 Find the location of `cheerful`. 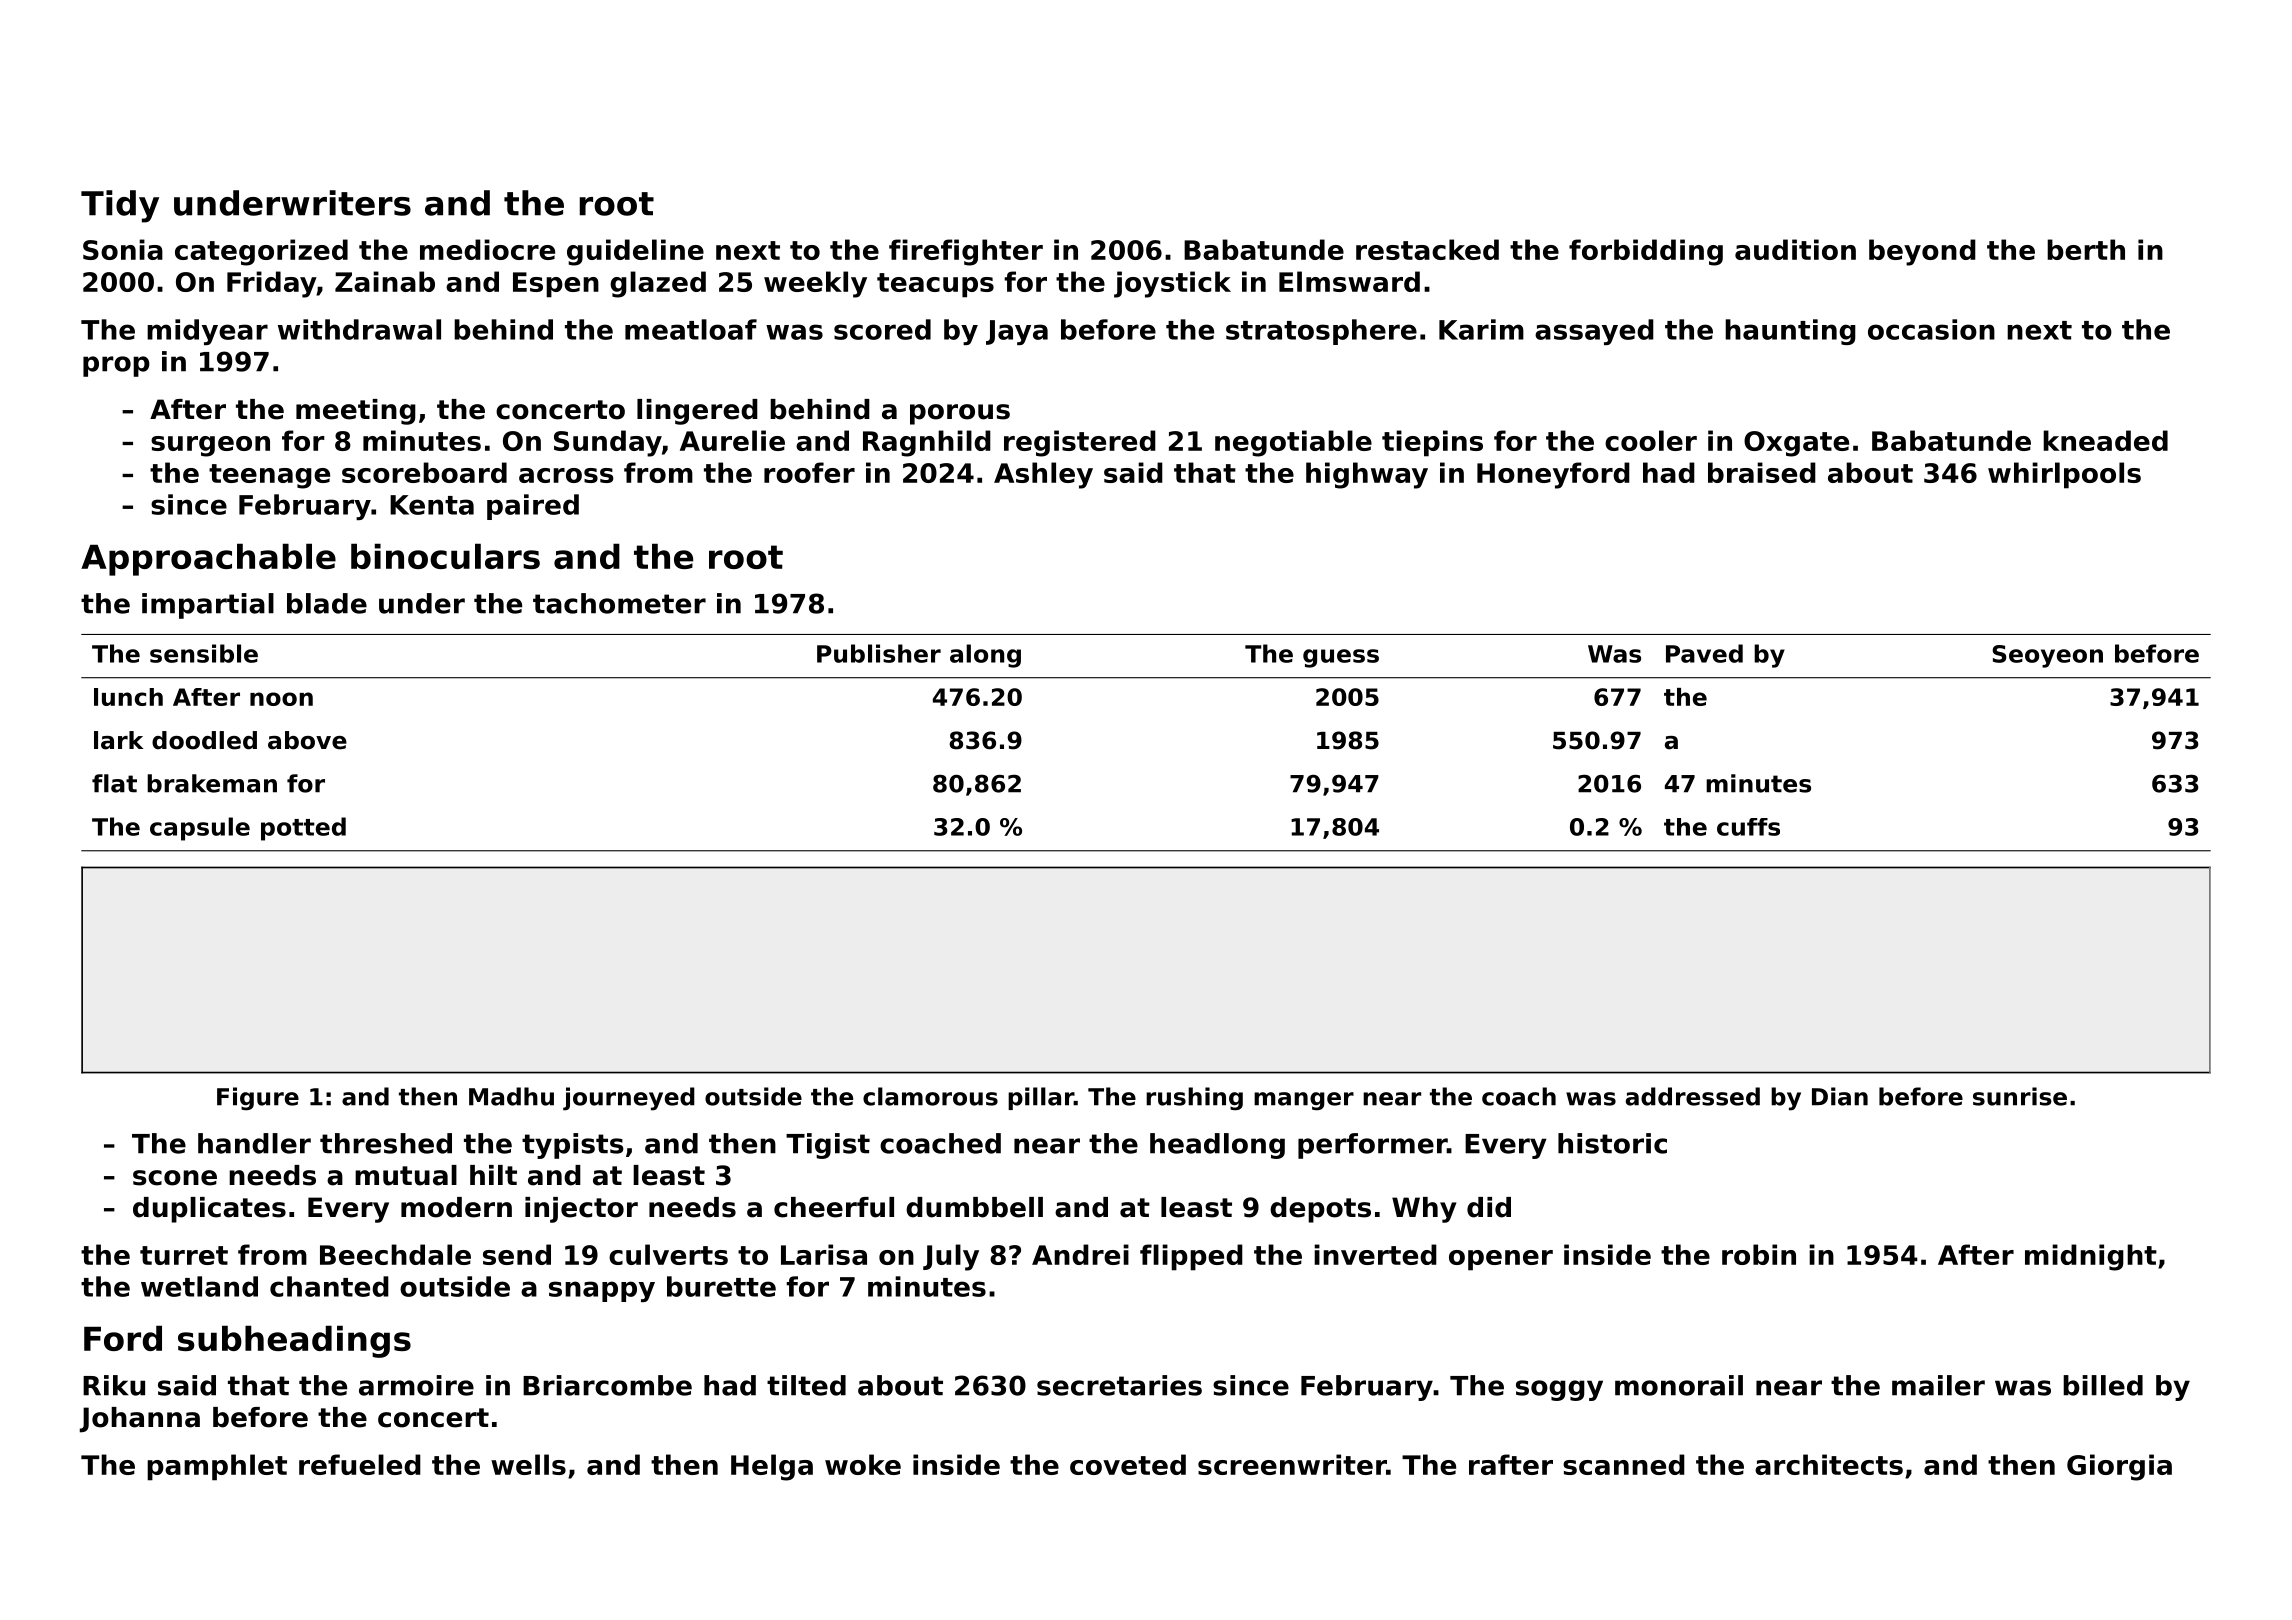

cheerful is located at coordinates (834, 1207).
